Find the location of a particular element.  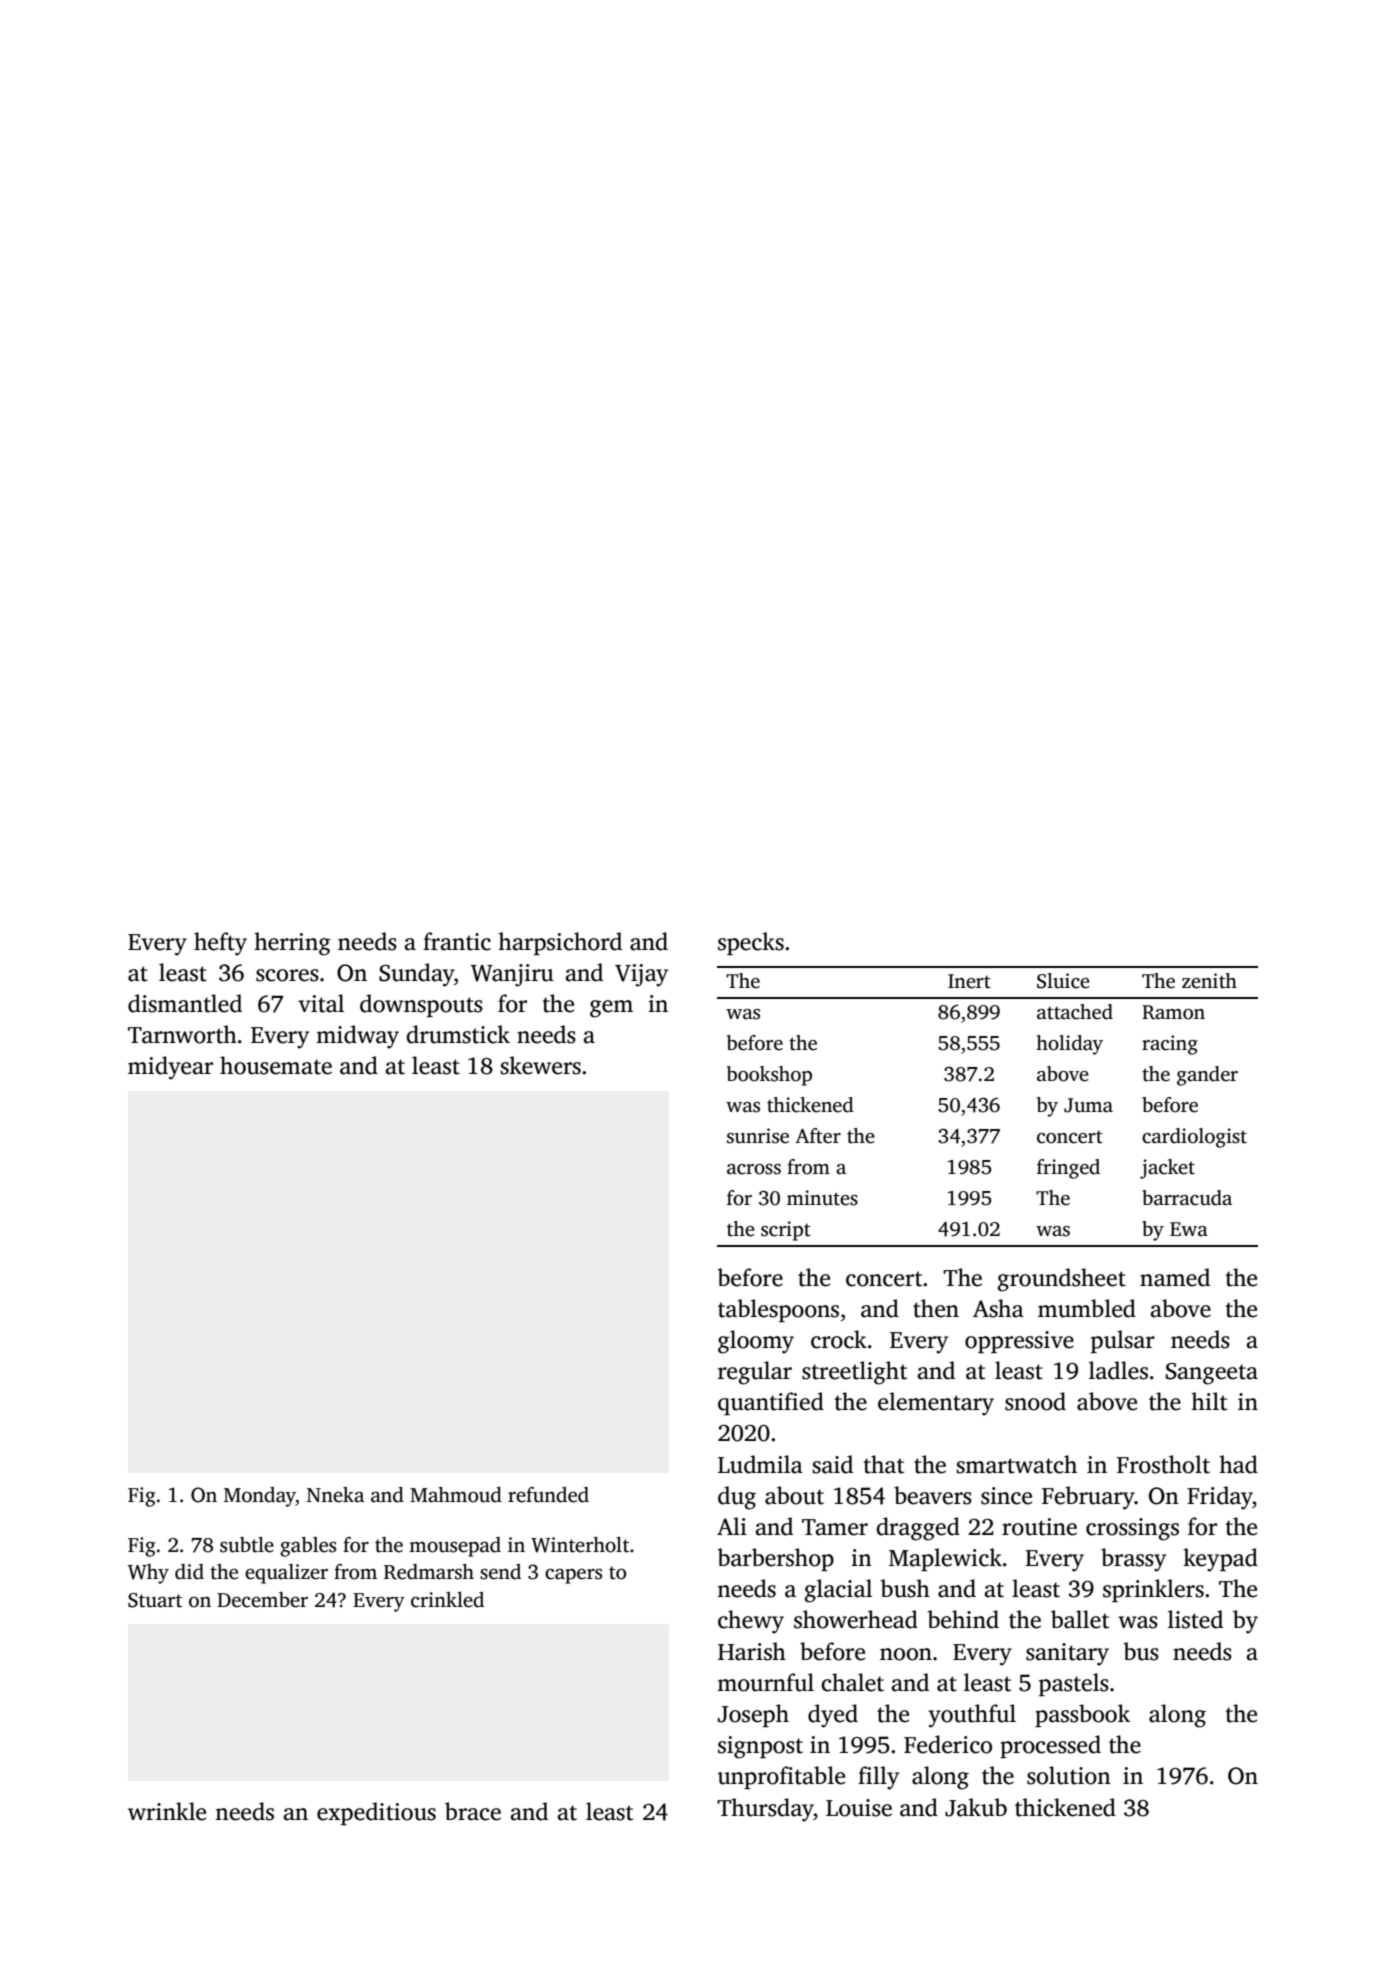

Nneka is located at coordinates (335, 1495).
